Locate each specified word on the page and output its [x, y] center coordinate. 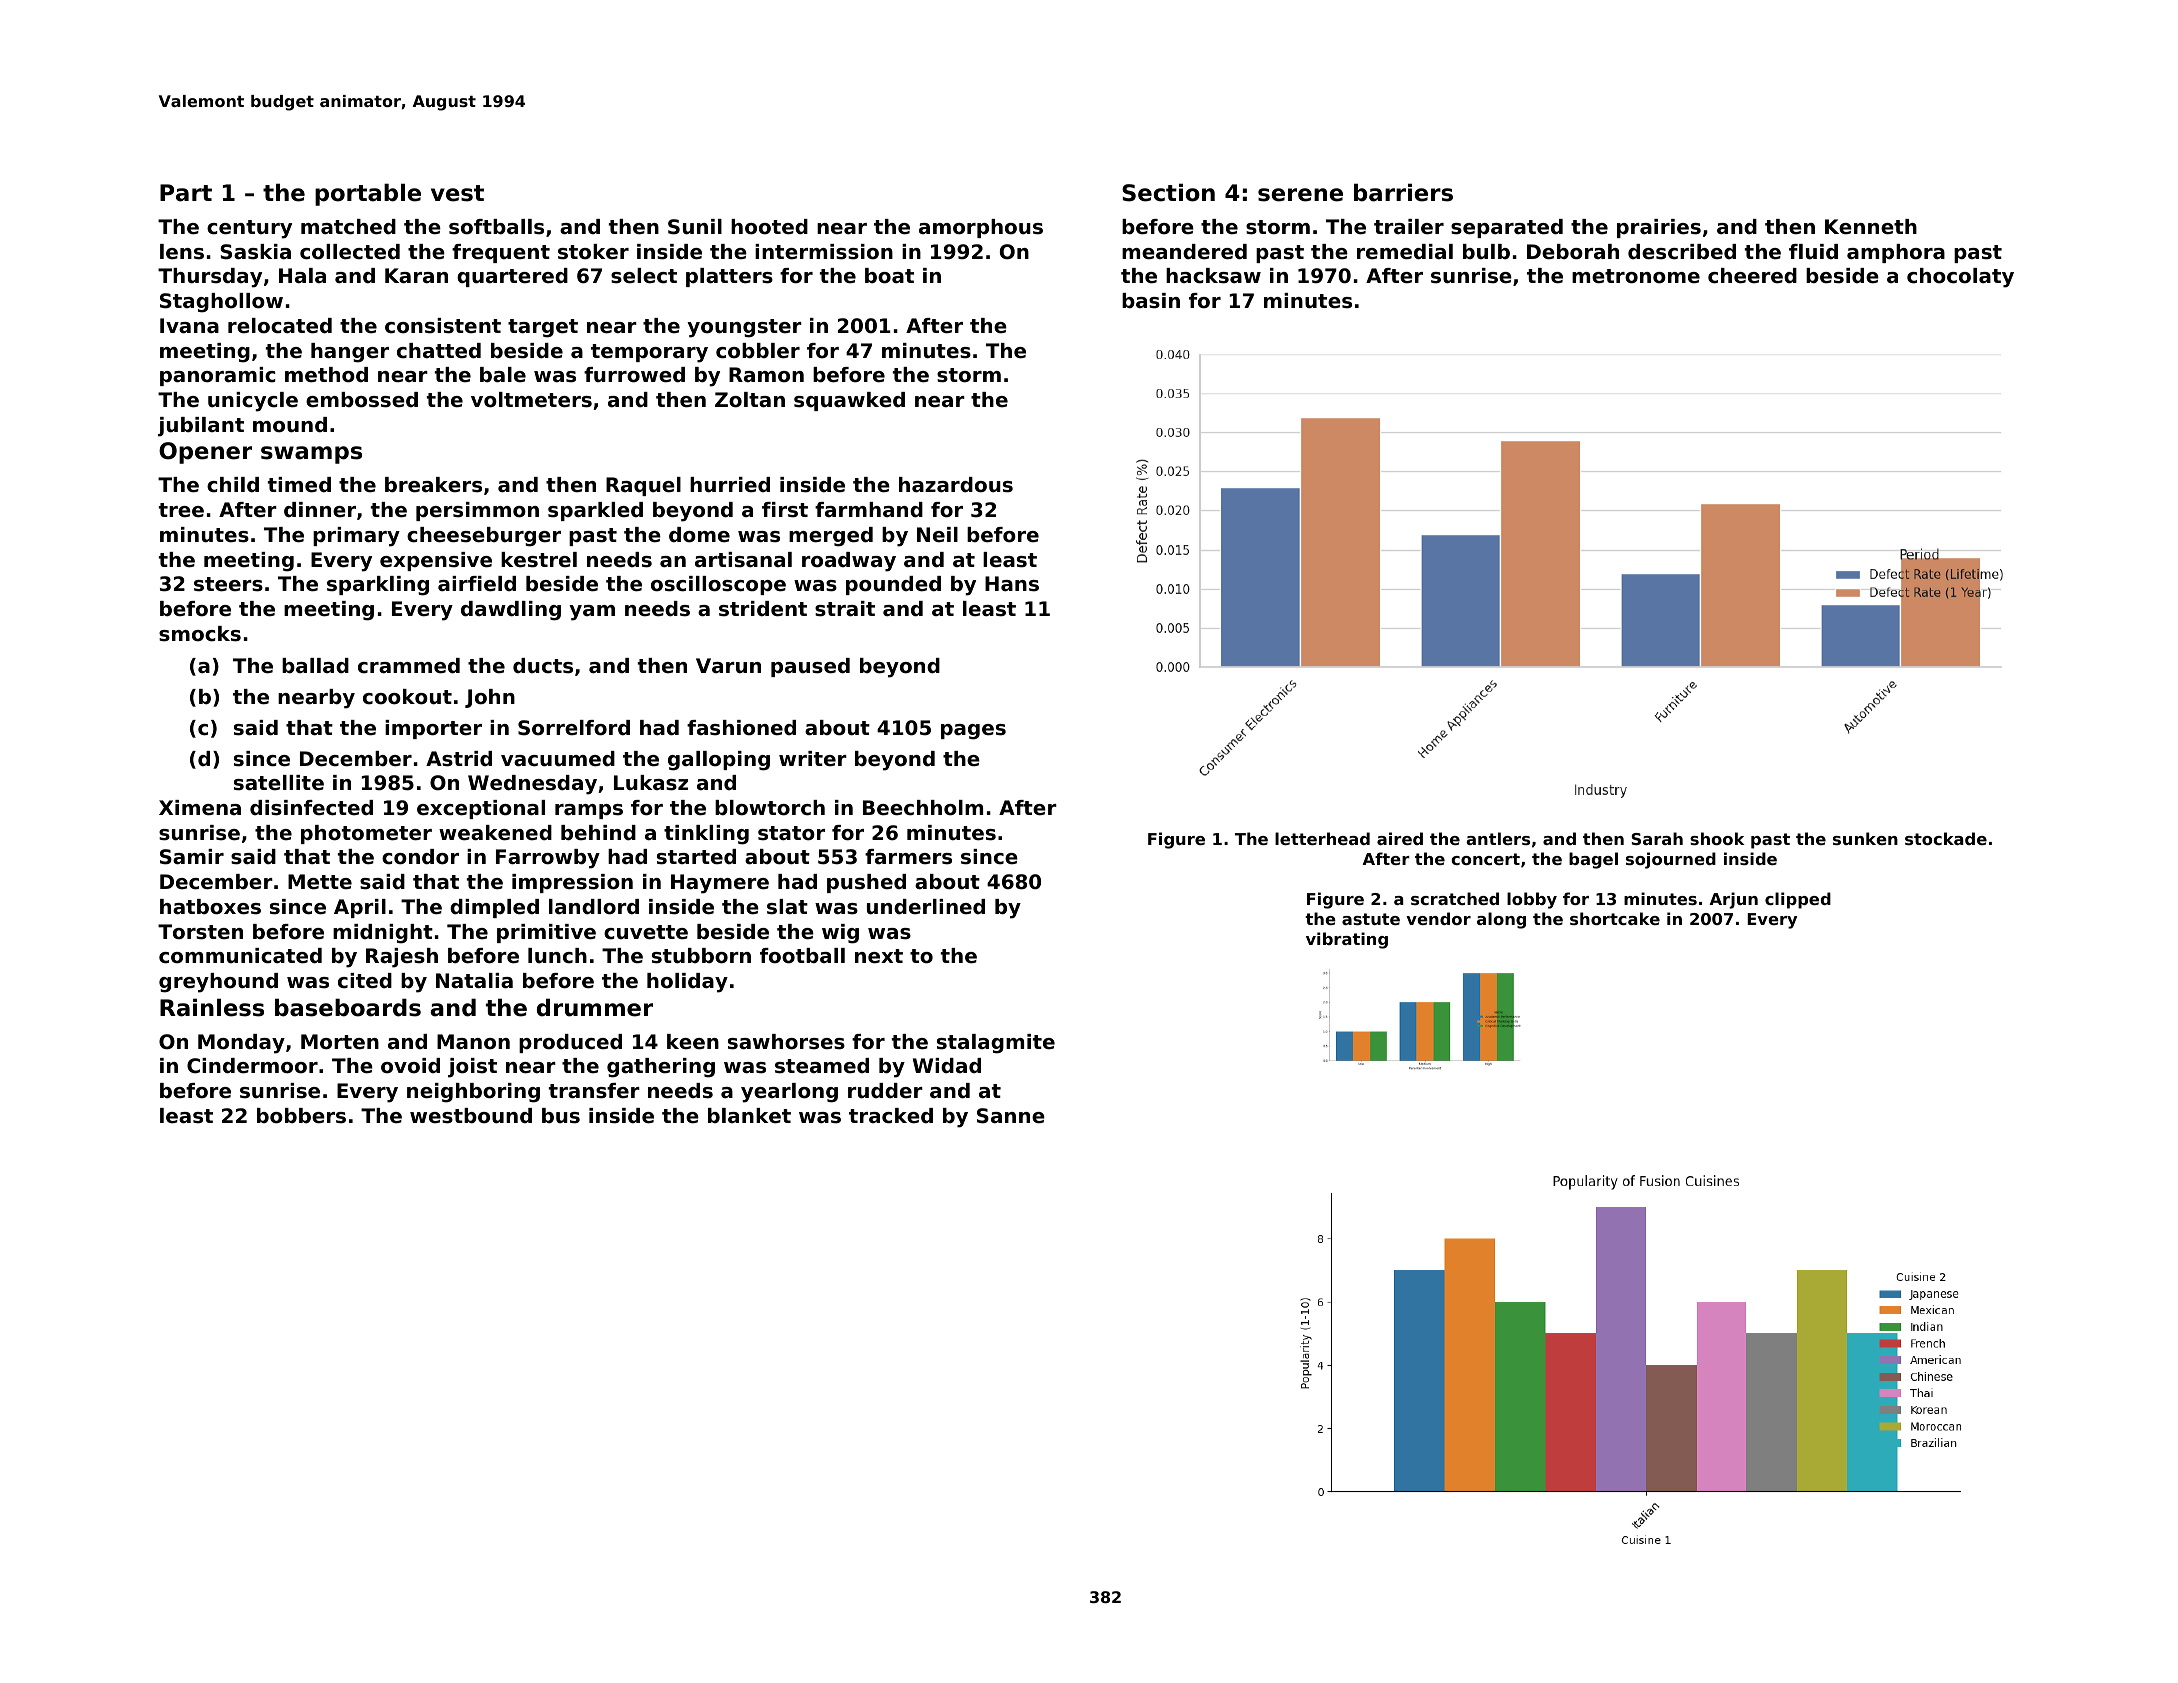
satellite [279, 783]
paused [810, 667]
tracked [891, 1116]
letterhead [1322, 838]
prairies [1659, 228]
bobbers [301, 1116]
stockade [1946, 838]
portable [368, 194]
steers [228, 584]
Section [1168, 192]
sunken [1865, 838]
